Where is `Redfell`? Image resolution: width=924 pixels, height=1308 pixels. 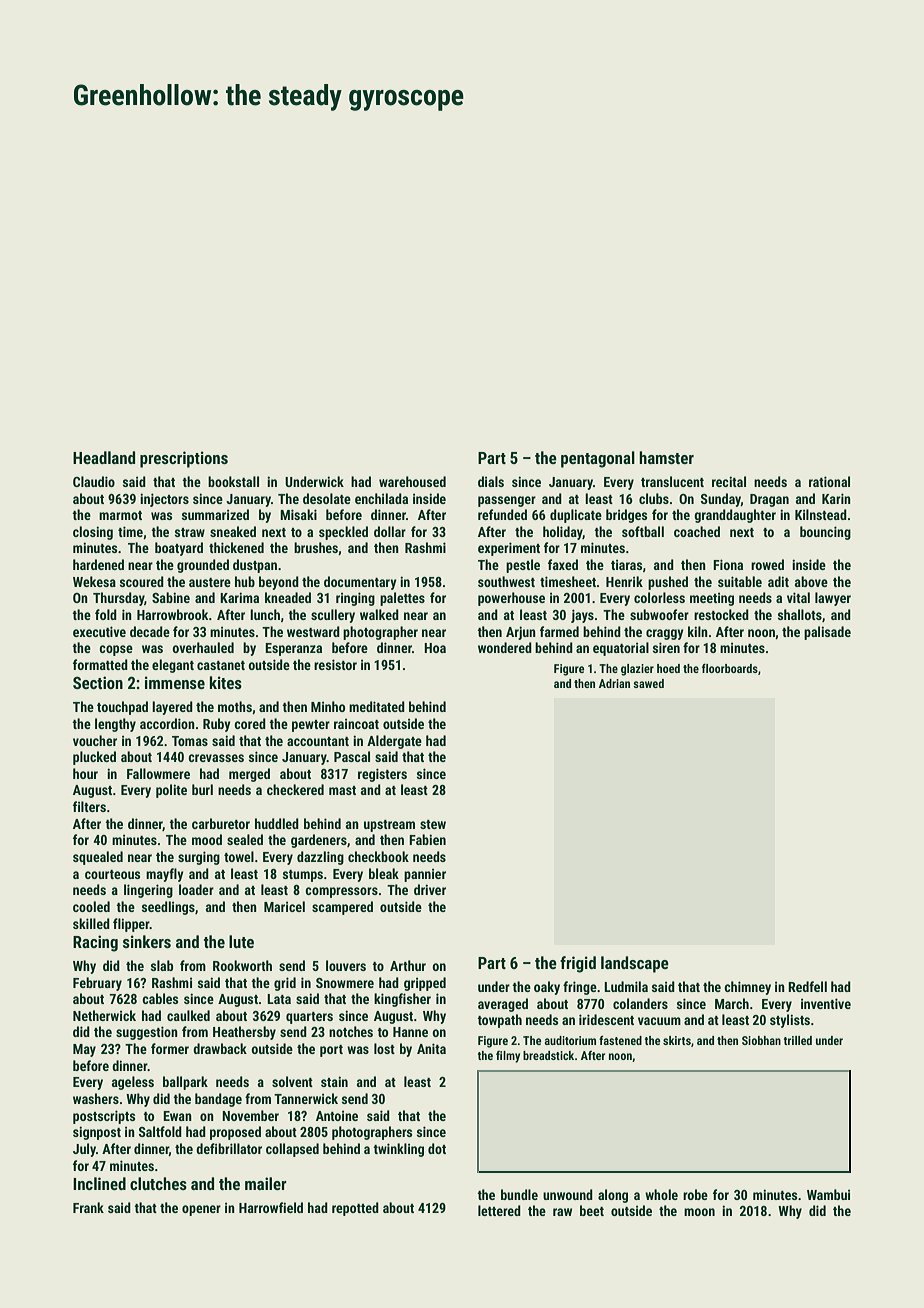
Redfell is located at coordinates (807, 986).
